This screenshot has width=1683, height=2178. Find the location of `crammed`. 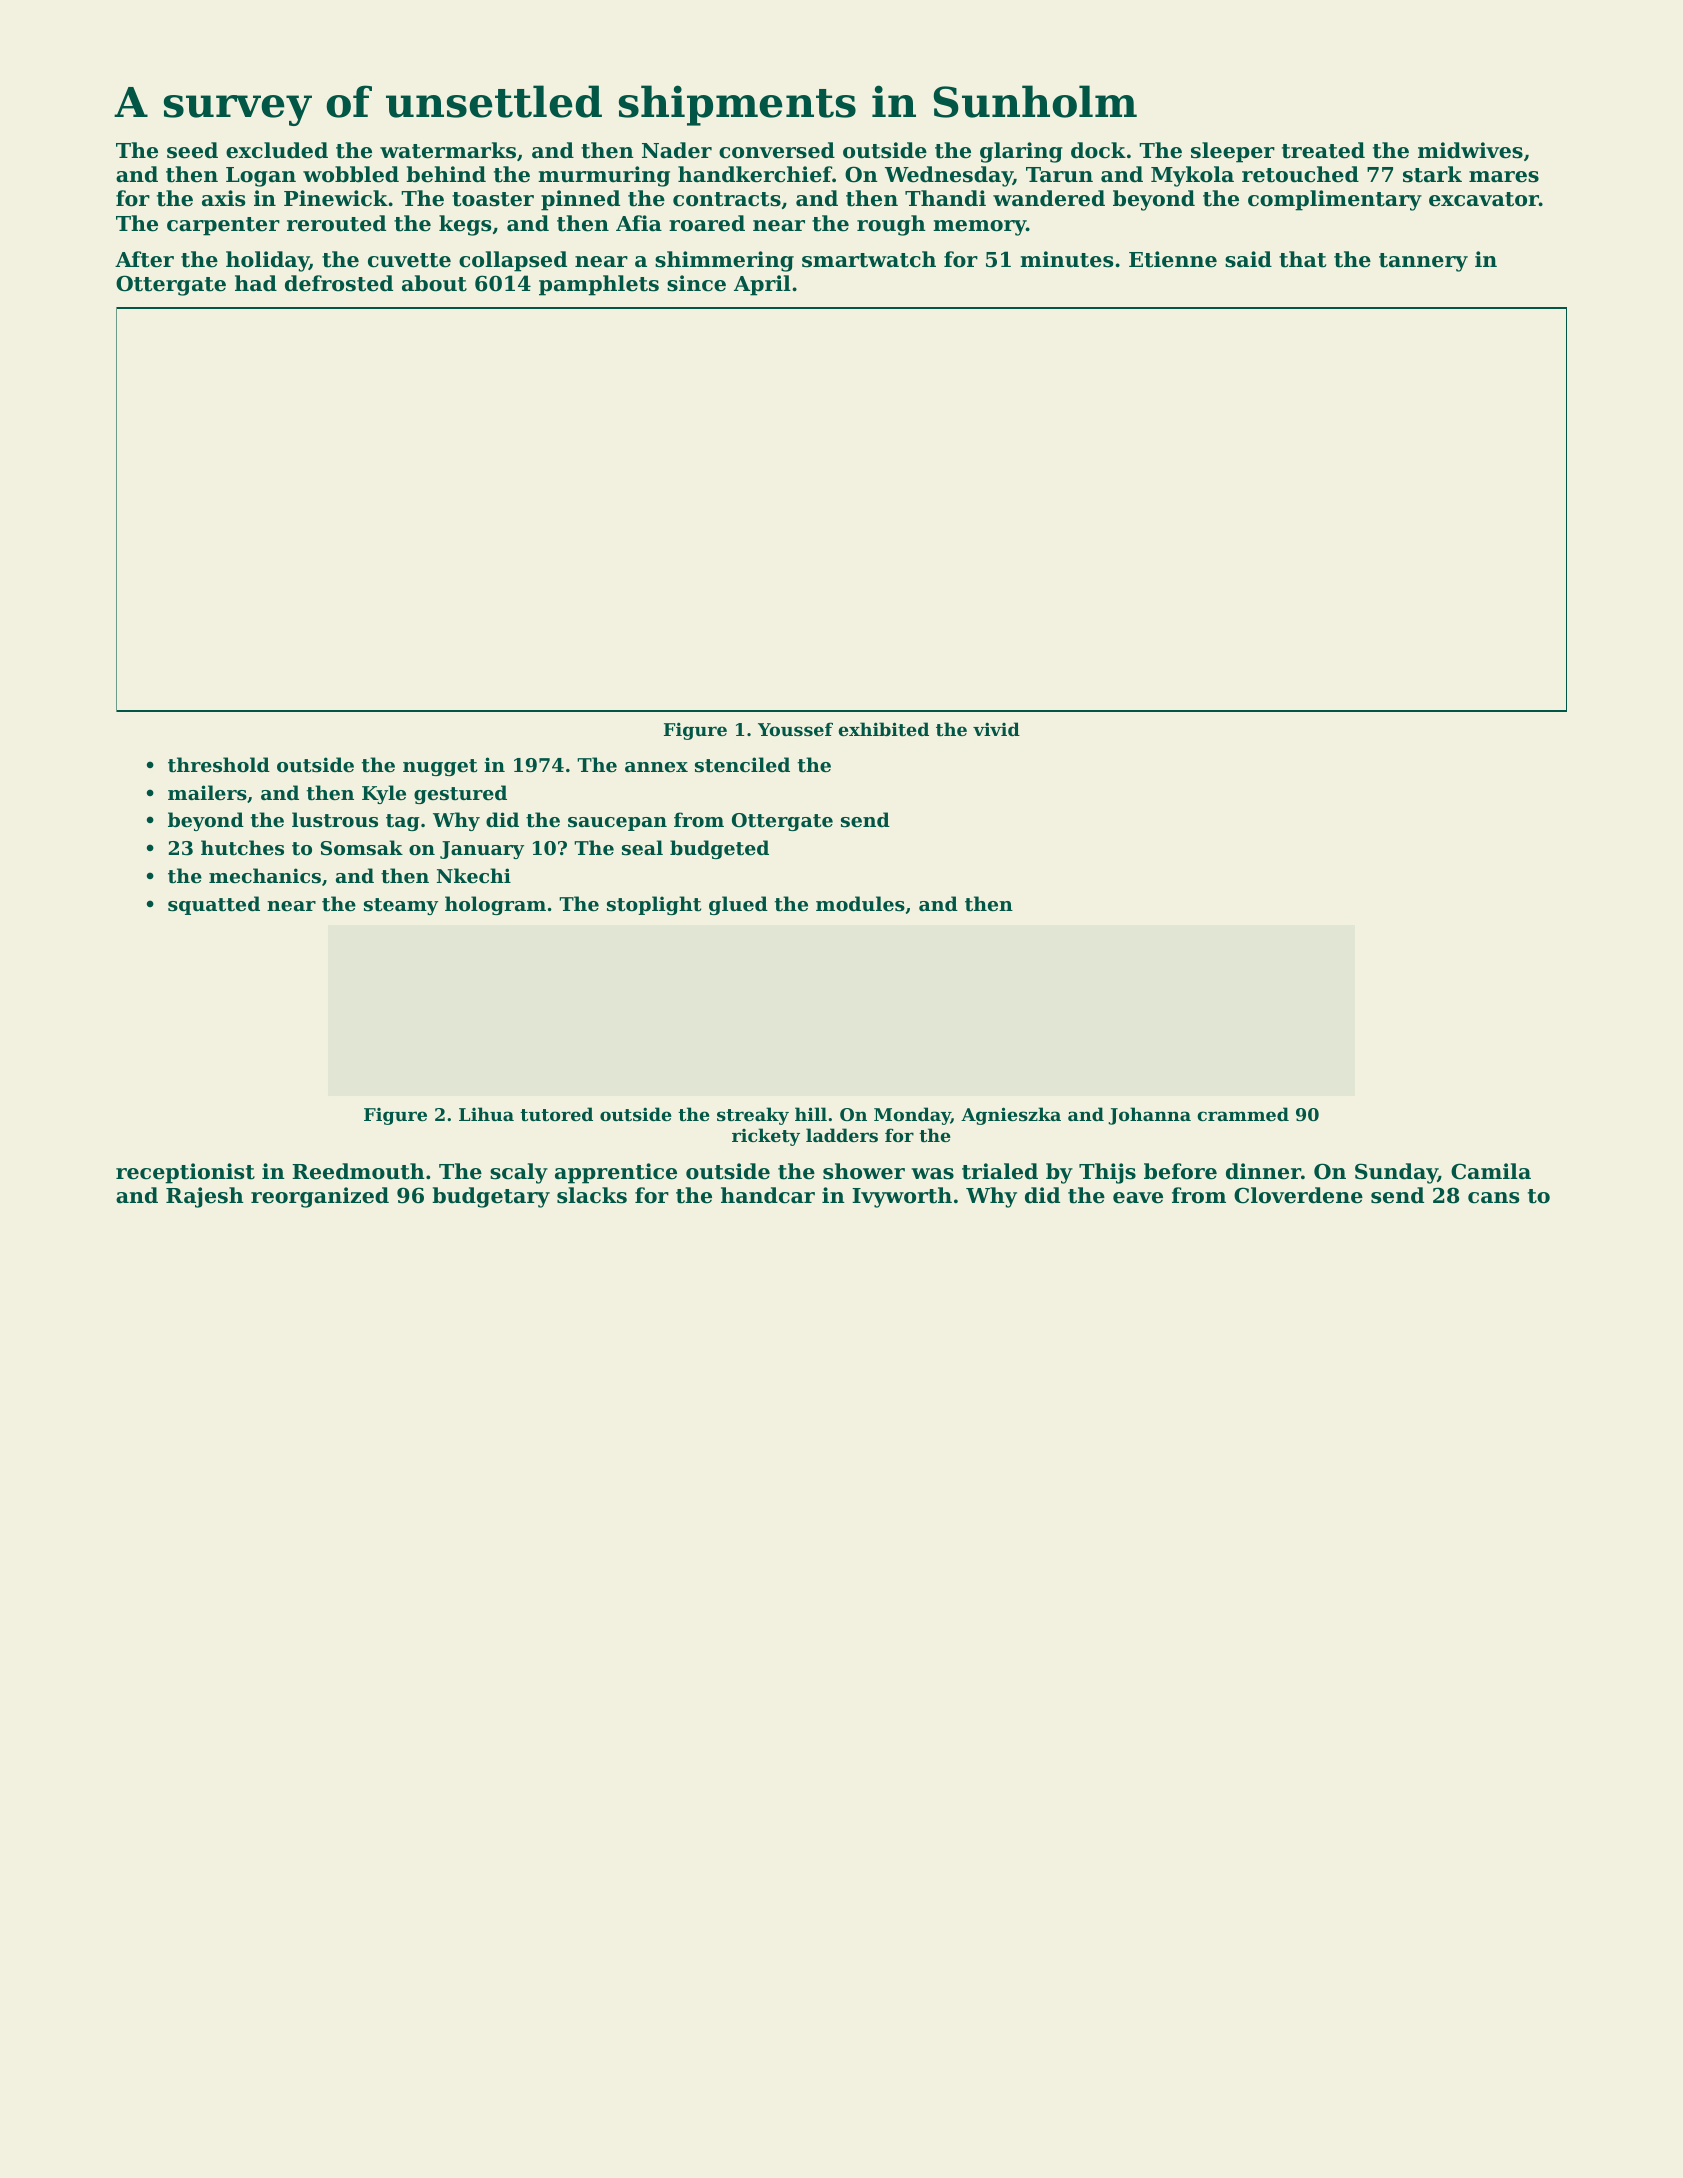

crammed is located at coordinates (1243, 1114).
